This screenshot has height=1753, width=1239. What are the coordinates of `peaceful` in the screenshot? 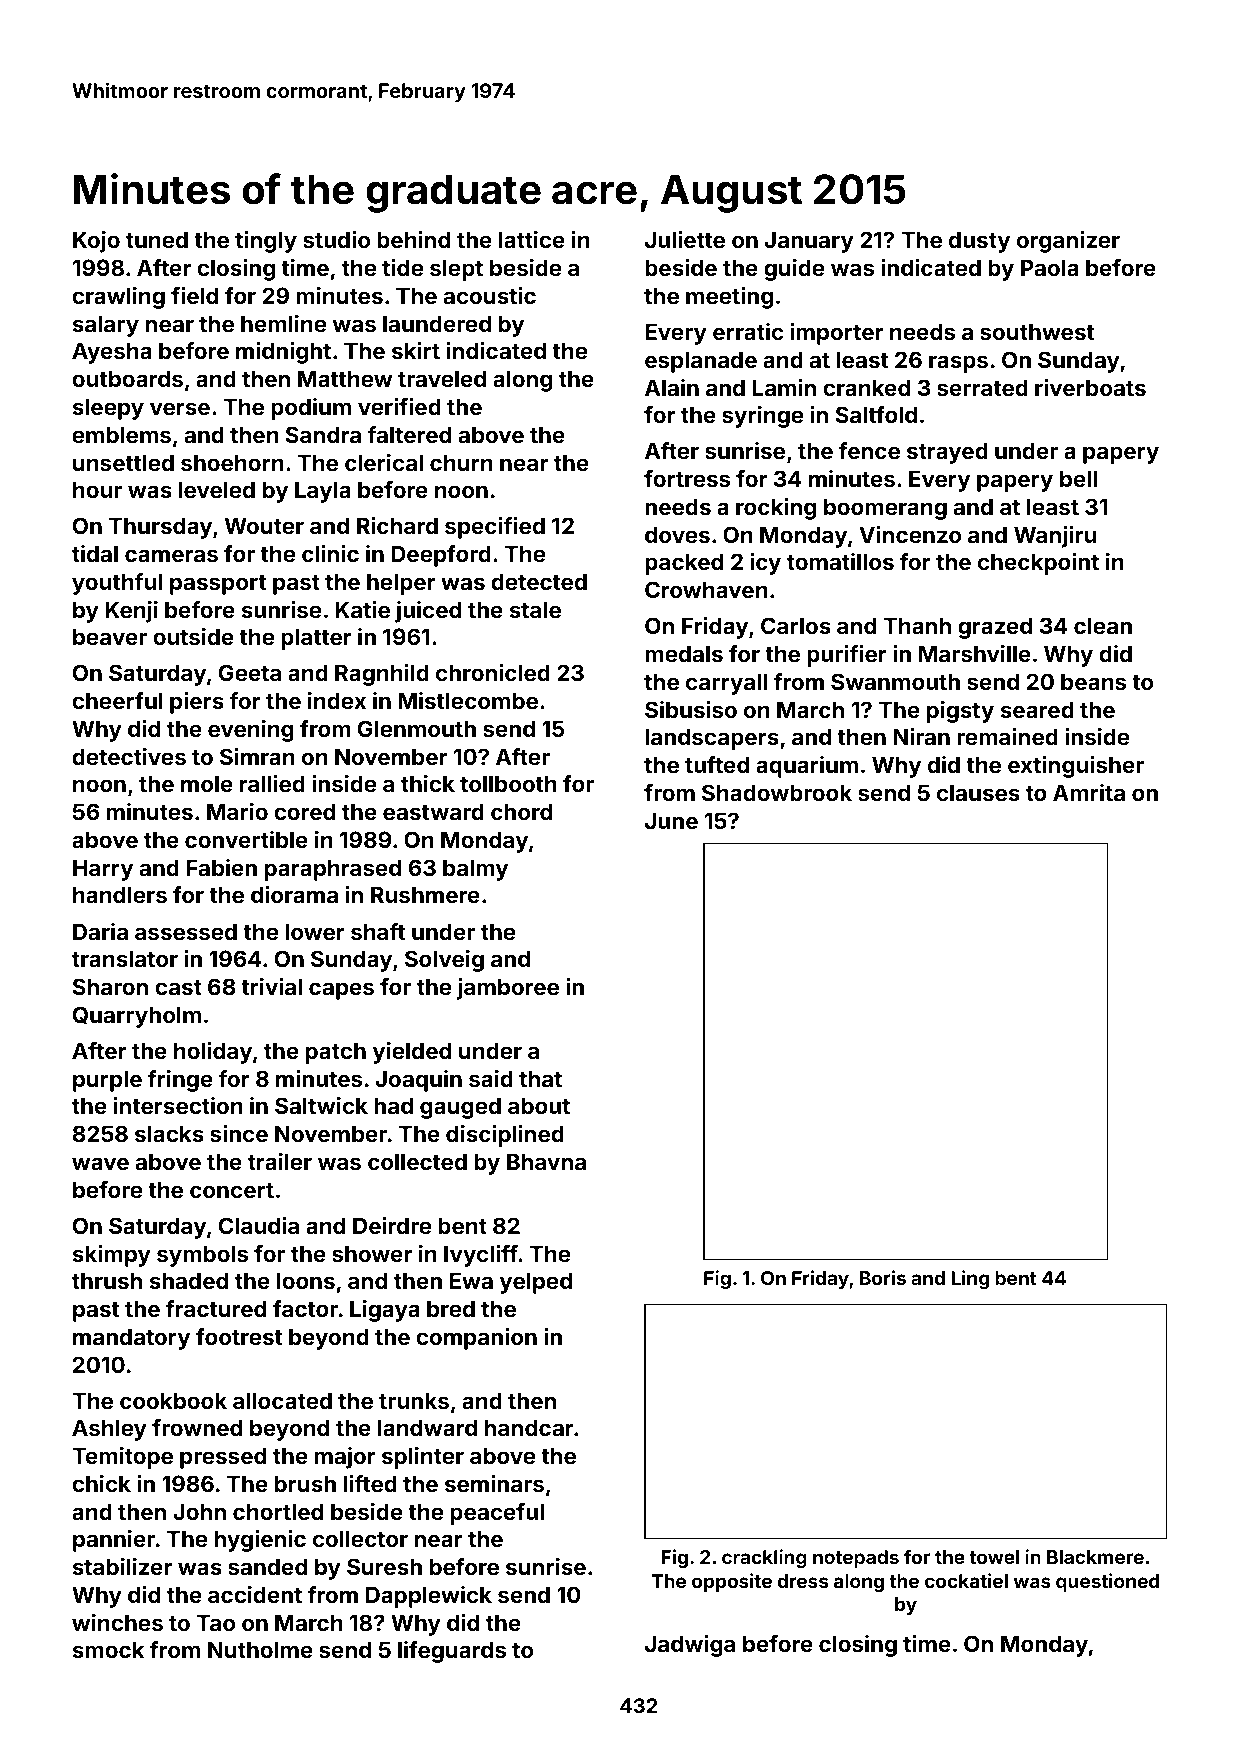 It's located at (497, 1514).
